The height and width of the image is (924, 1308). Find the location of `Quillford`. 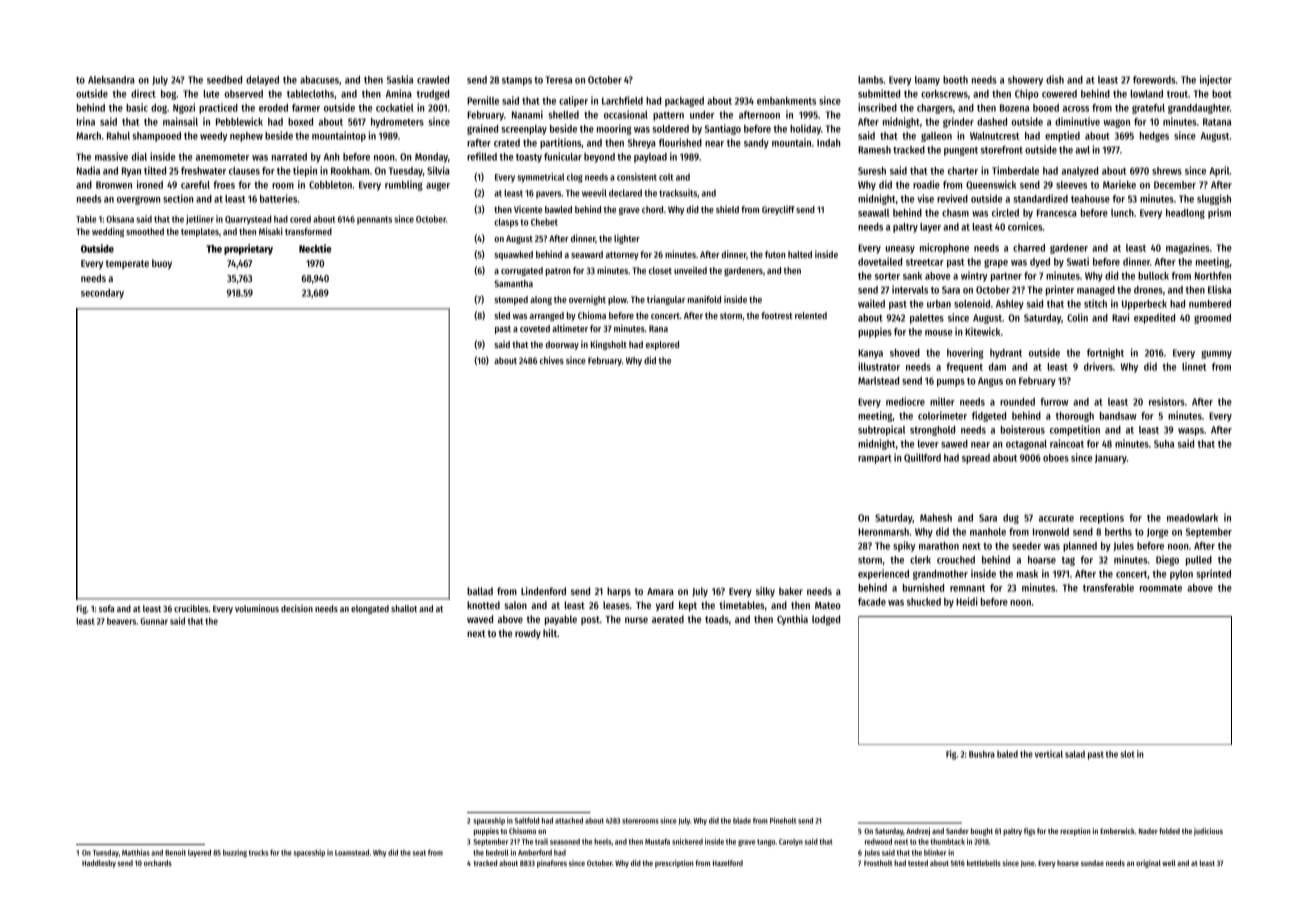

Quillford is located at coordinates (922, 458).
